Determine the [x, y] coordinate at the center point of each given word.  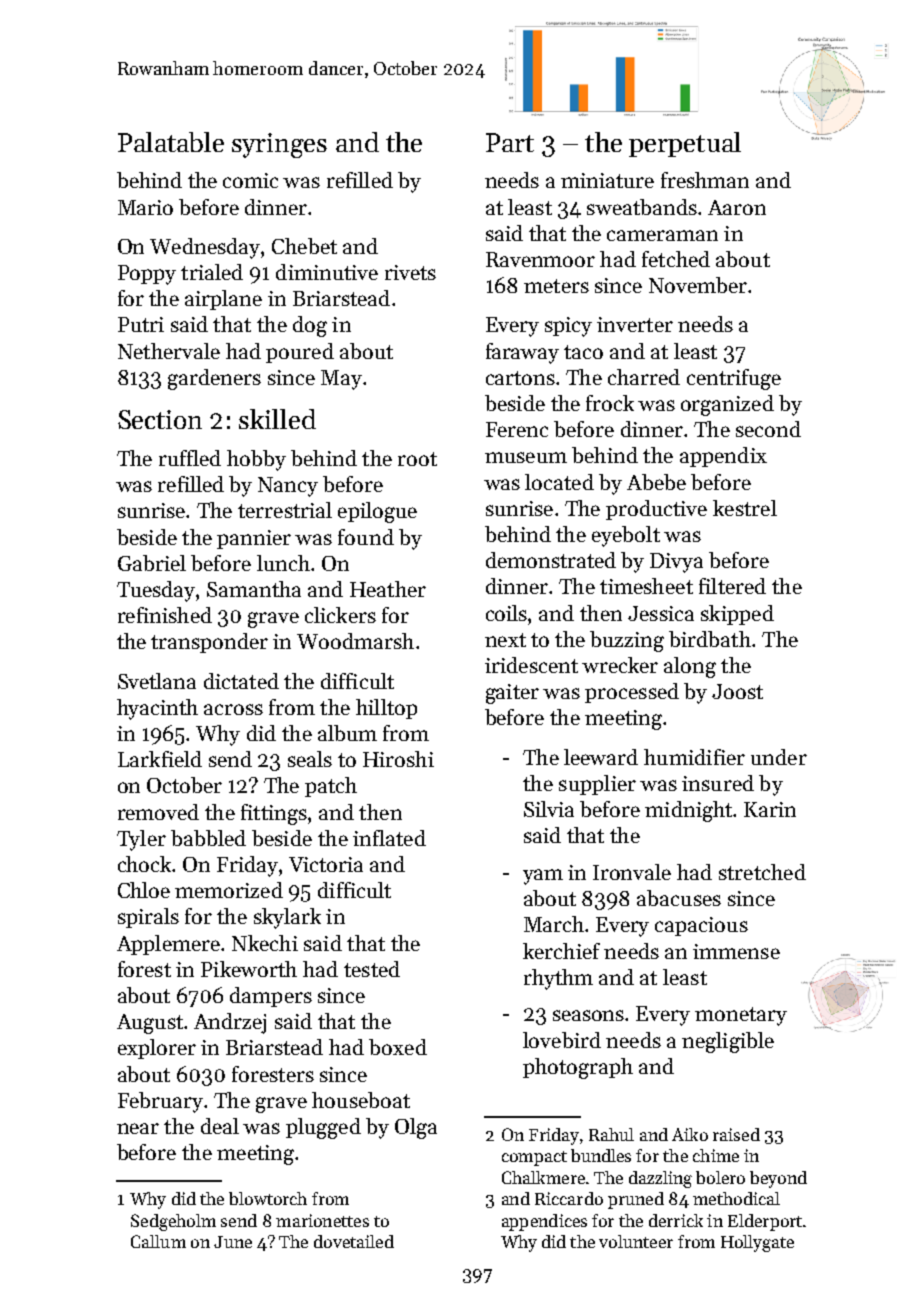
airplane [223, 300]
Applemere [168, 945]
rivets [410, 272]
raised [736, 1134]
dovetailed [354, 1241]
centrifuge [734, 379]
